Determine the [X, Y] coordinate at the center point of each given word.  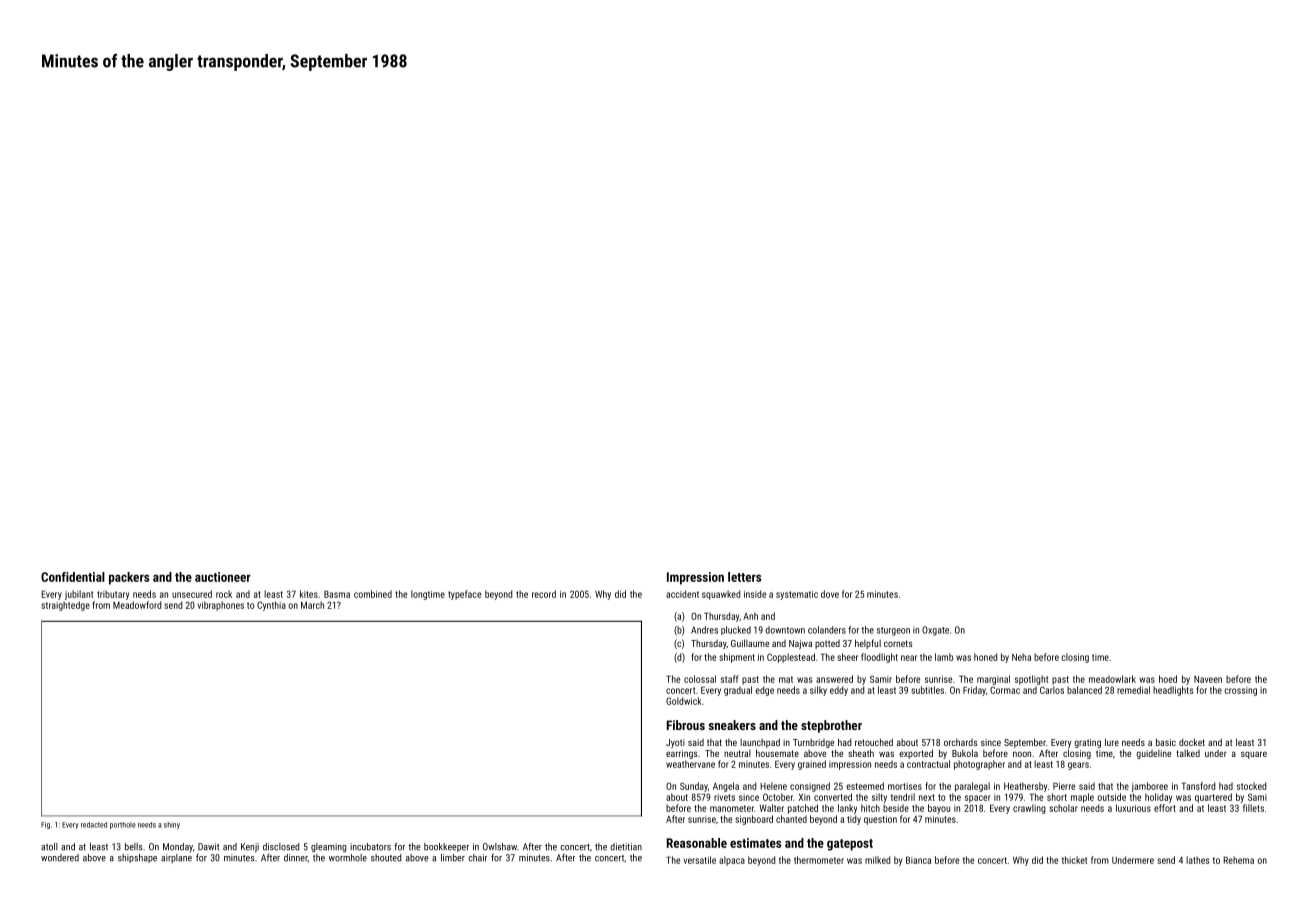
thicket [1074, 860]
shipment [737, 658]
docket [1192, 742]
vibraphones [221, 606]
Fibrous [686, 725]
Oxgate [935, 631]
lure [1112, 742]
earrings [681, 754]
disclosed [281, 847]
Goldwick [684, 701]
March [312, 605]
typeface [464, 595]
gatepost [850, 845]
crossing [1240, 691]
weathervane [690, 764]
